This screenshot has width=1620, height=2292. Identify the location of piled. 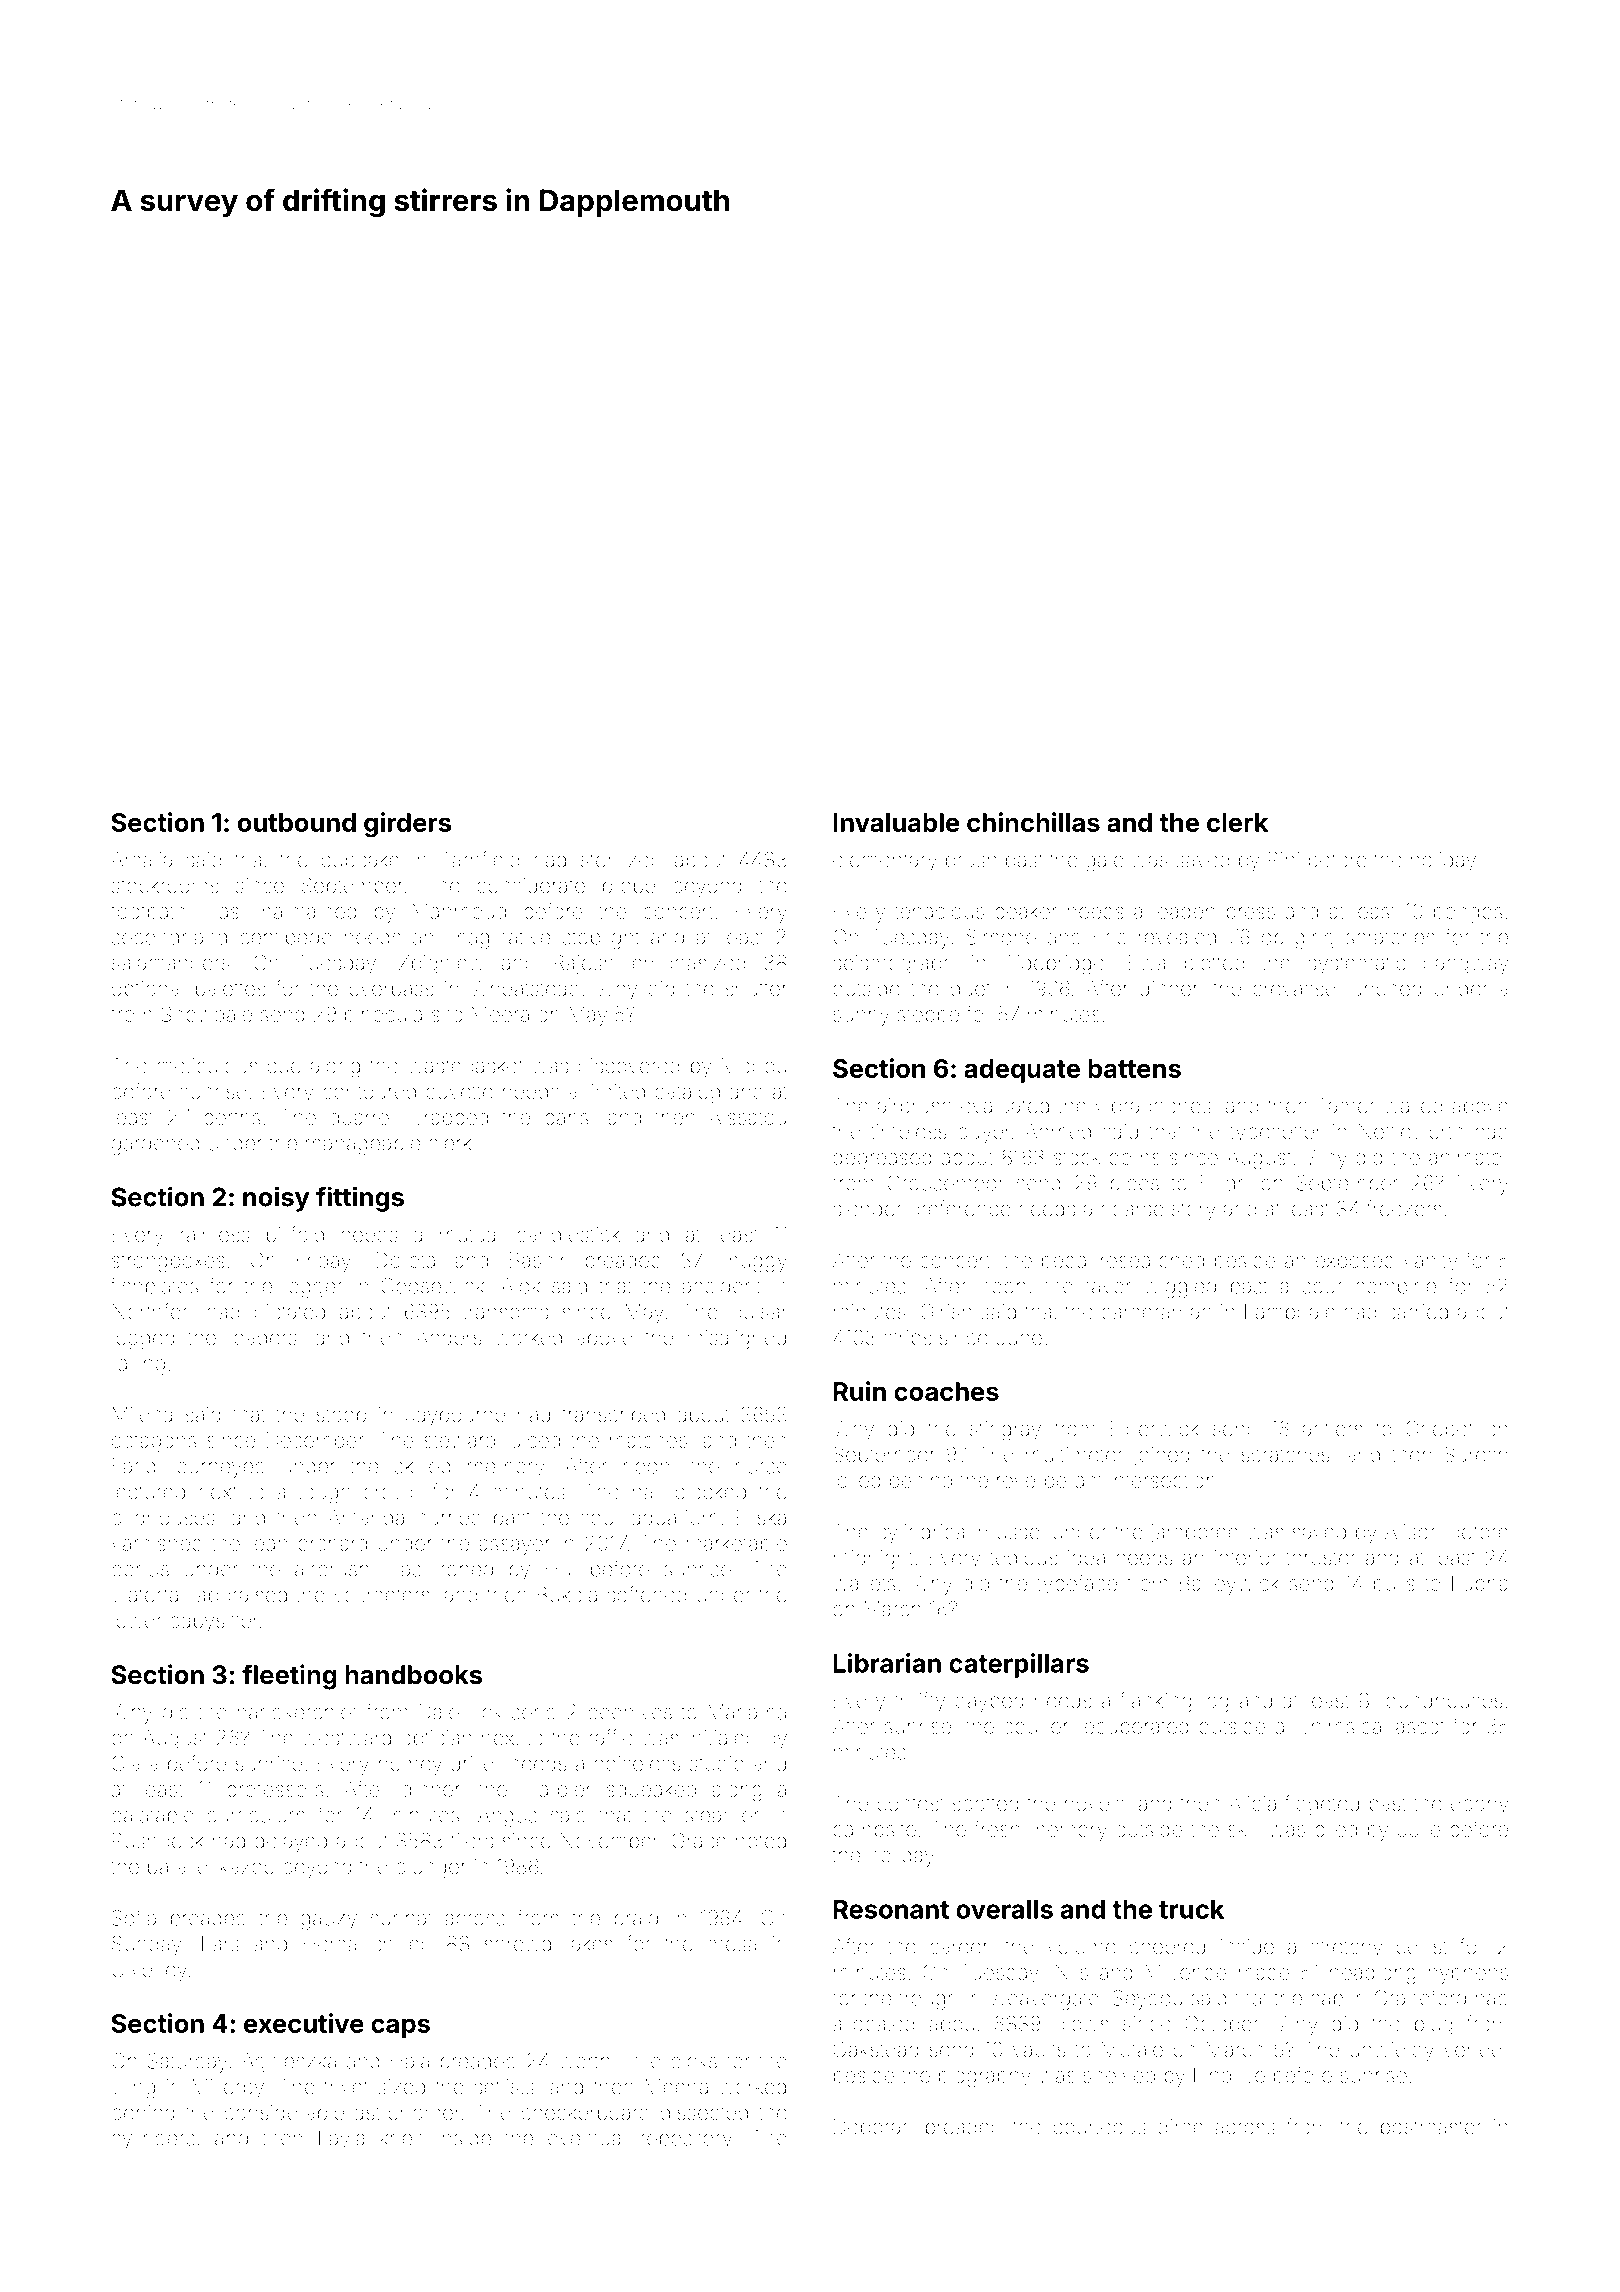
(1336, 1831).
